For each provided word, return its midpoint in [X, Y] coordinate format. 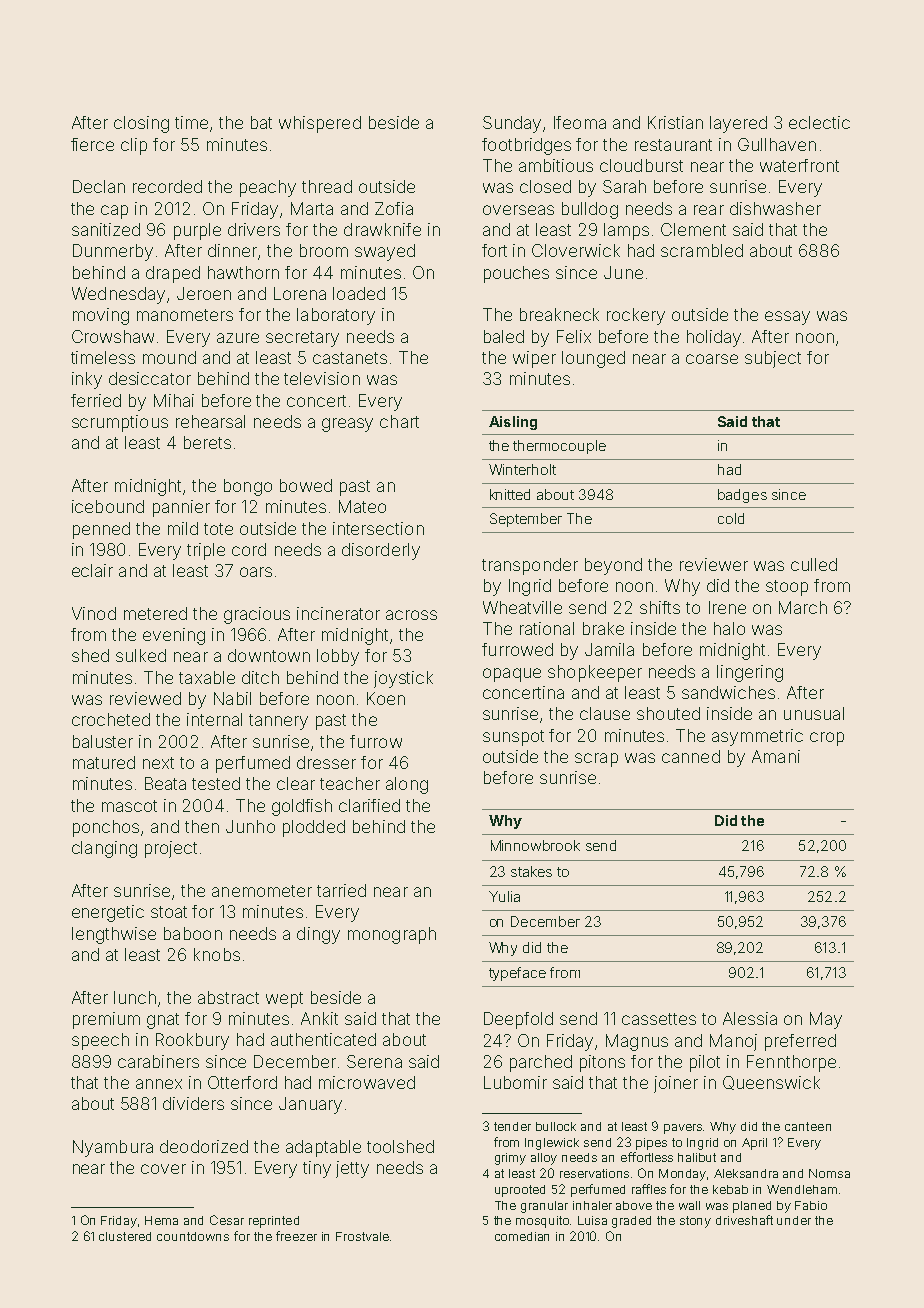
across [411, 615]
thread [327, 186]
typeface [517, 974]
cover [163, 1169]
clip [134, 146]
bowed [306, 485]
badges [742, 496]
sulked [141, 655]
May [826, 1020]
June [623, 272]
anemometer [262, 891]
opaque [512, 675]
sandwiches [728, 692]
